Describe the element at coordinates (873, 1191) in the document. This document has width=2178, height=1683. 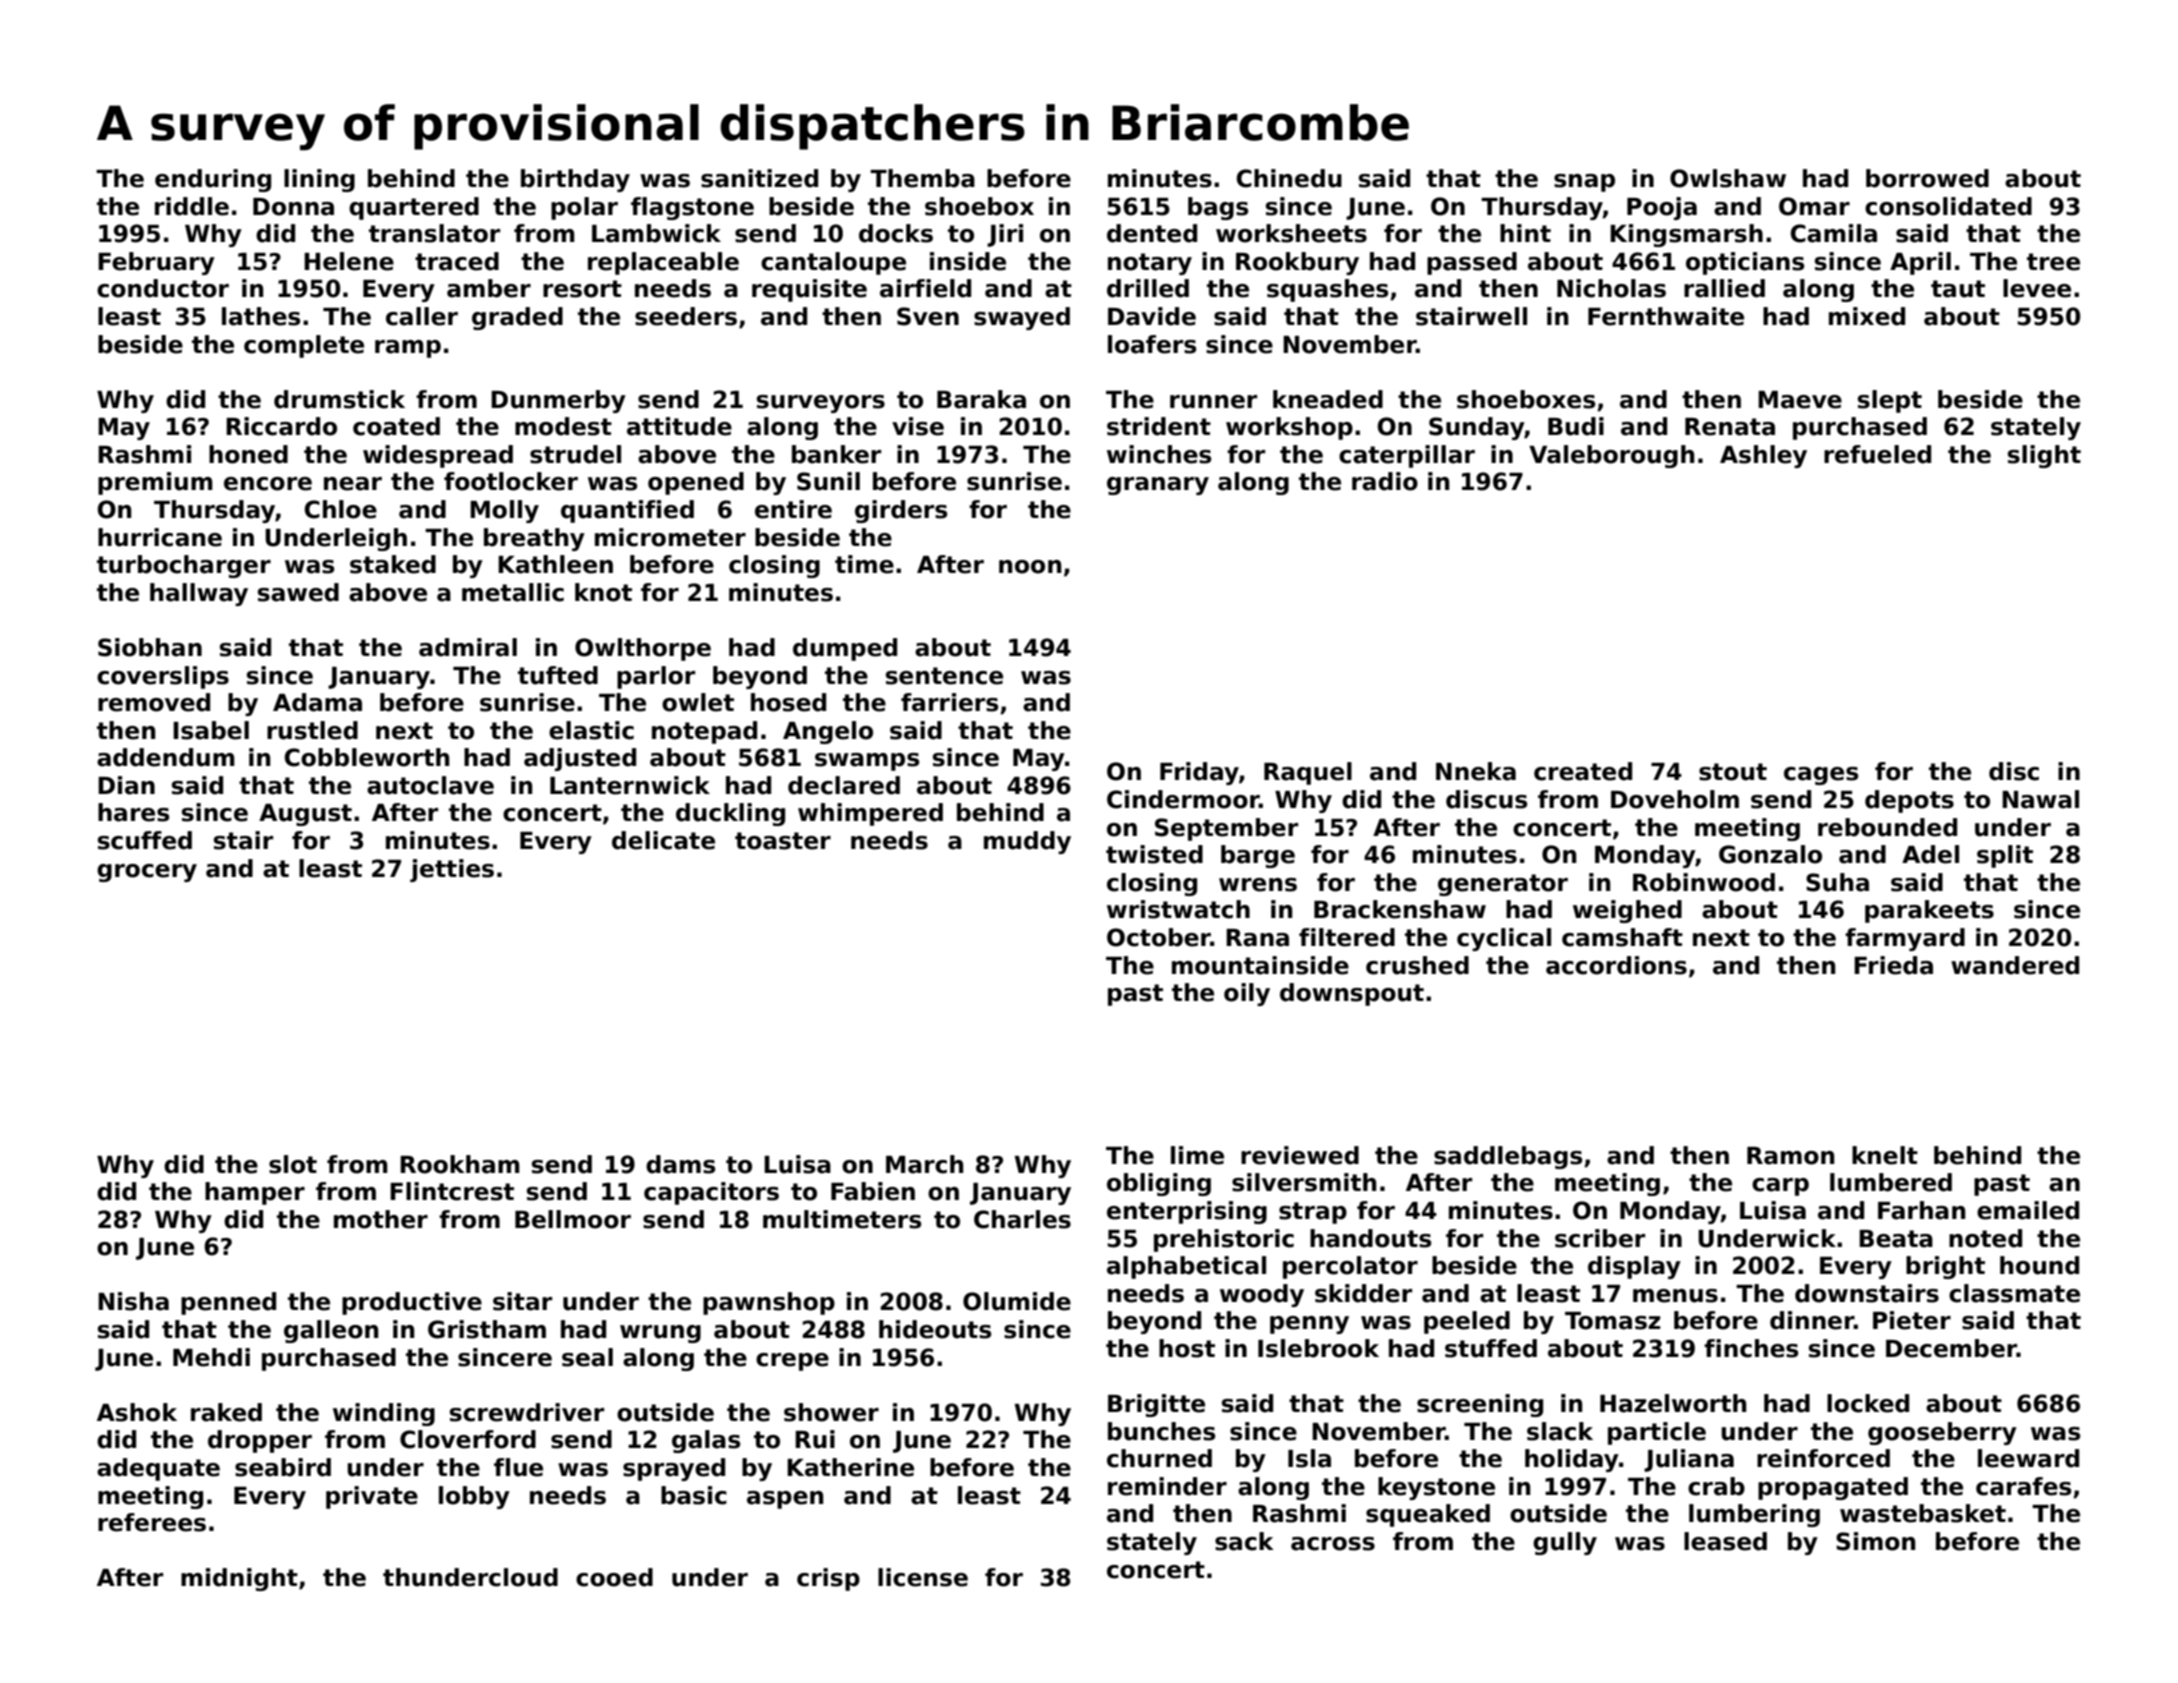
I see `Fabien` at that location.
